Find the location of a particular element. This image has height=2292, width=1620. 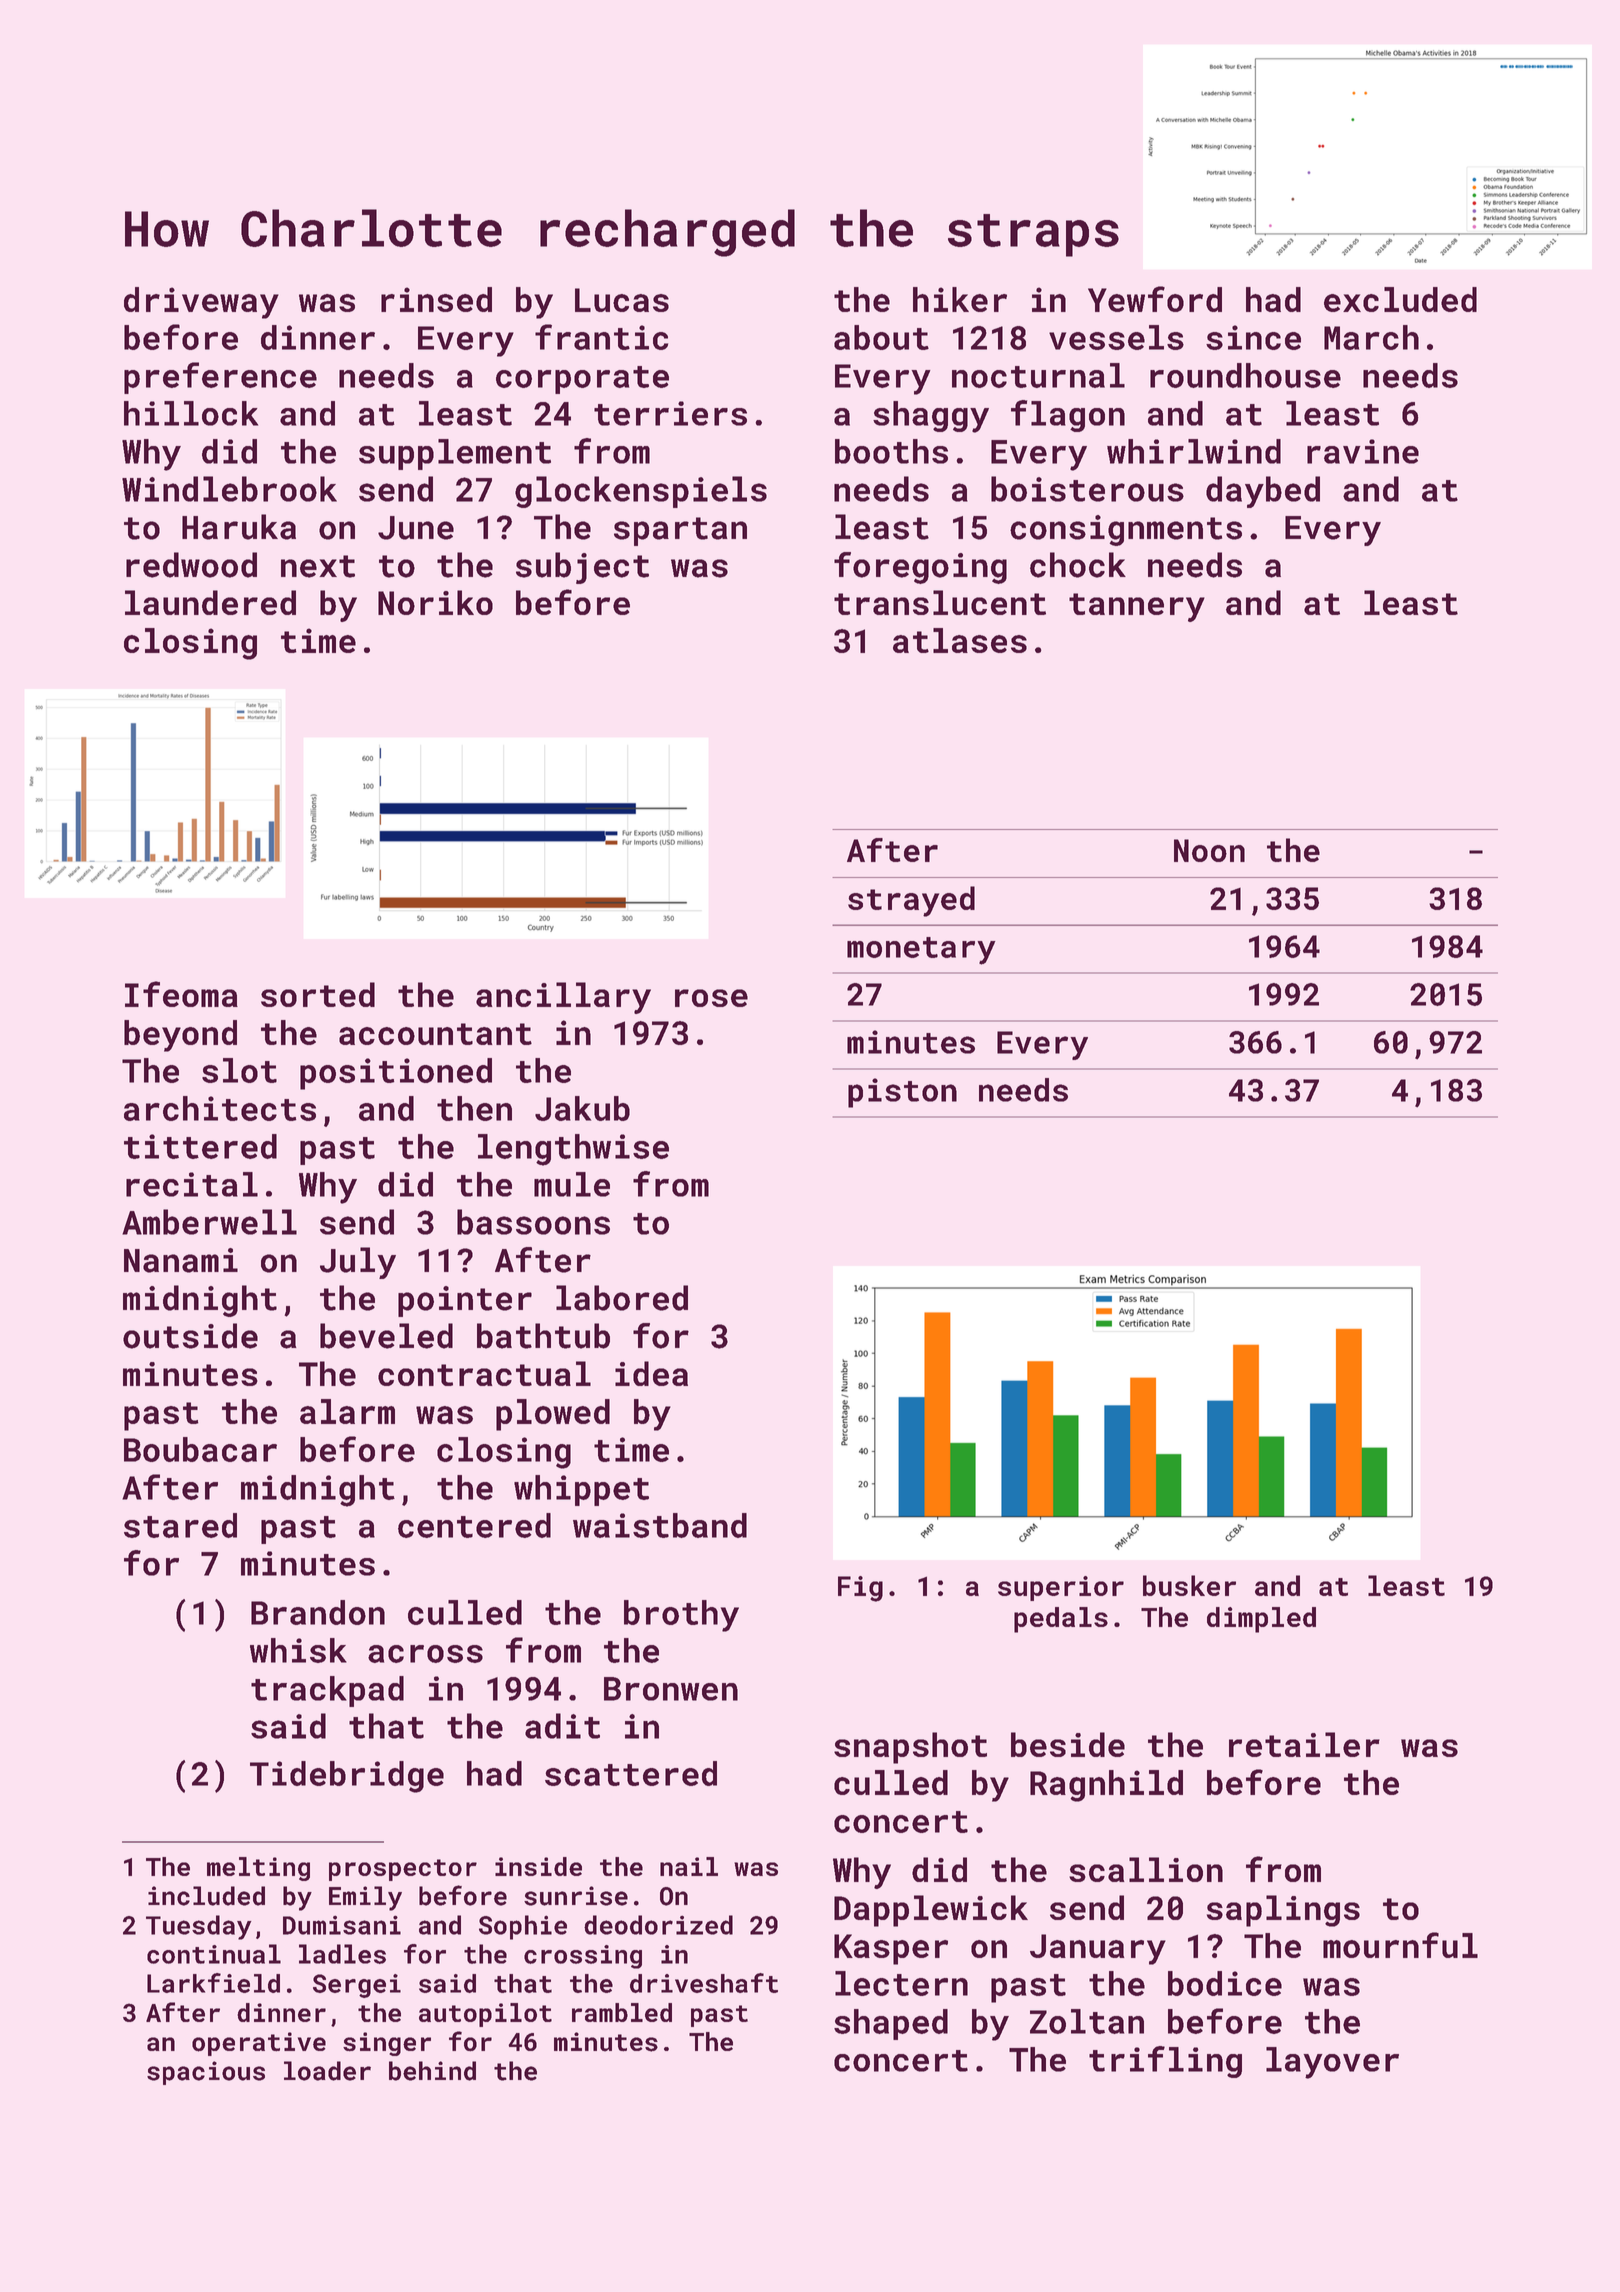

positioned is located at coordinates (396, 1074).
